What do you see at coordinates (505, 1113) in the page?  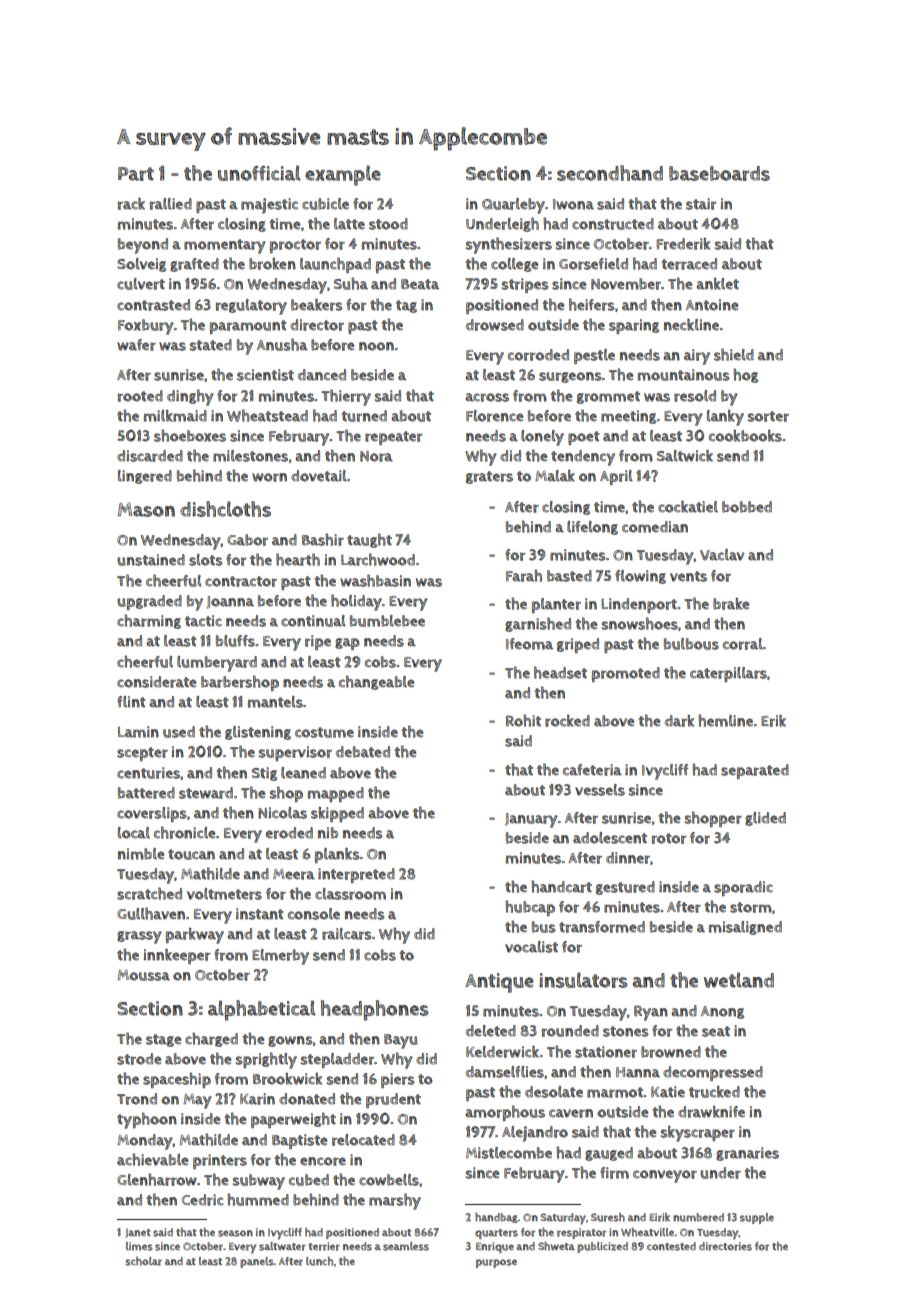 I see `amorphous` at bounding box center [505, 1113].
